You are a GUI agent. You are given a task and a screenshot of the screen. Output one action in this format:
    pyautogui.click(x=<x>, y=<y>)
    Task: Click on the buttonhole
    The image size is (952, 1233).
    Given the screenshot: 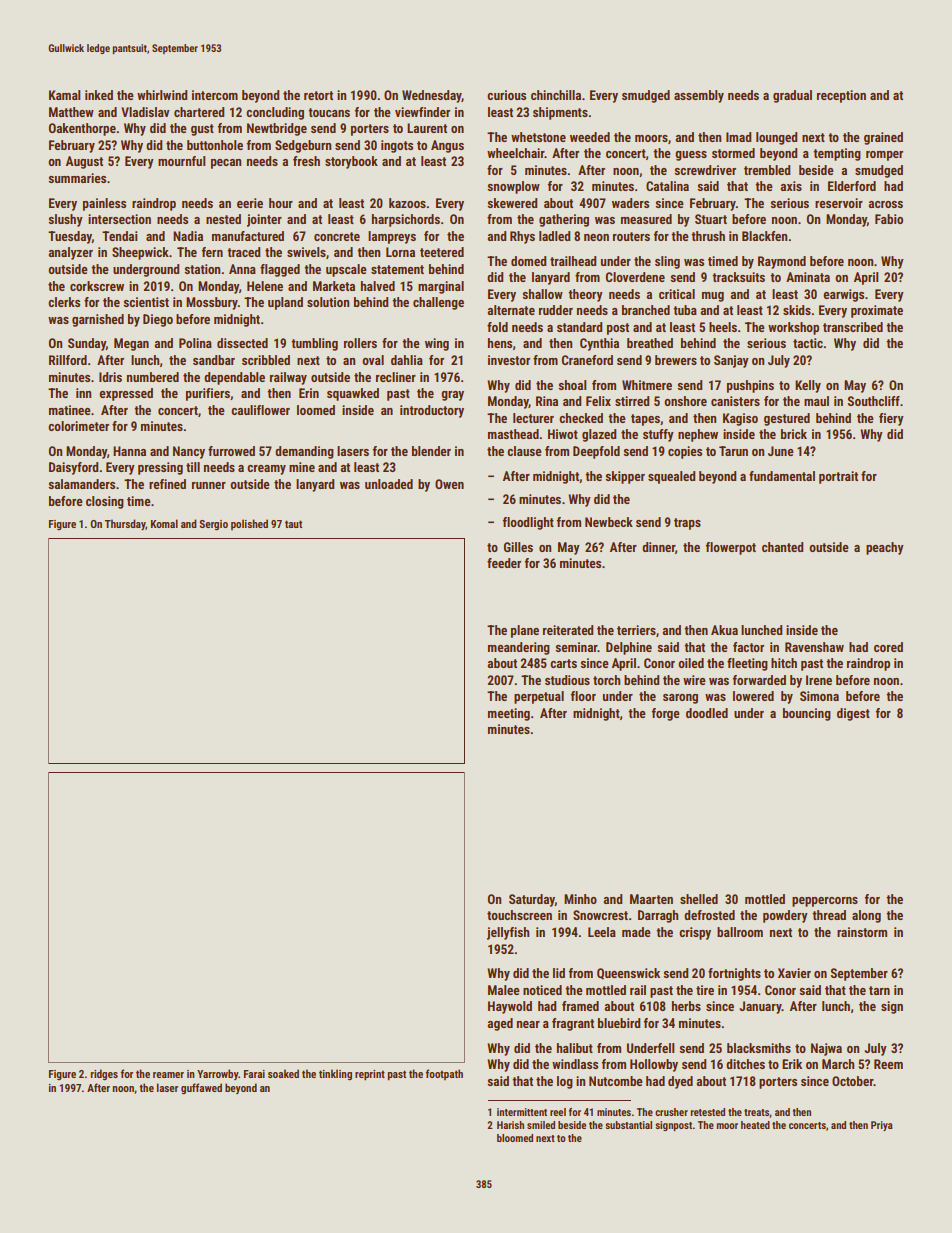 What is the action you would take?
    pyautogui.click(x=215, y=145)
